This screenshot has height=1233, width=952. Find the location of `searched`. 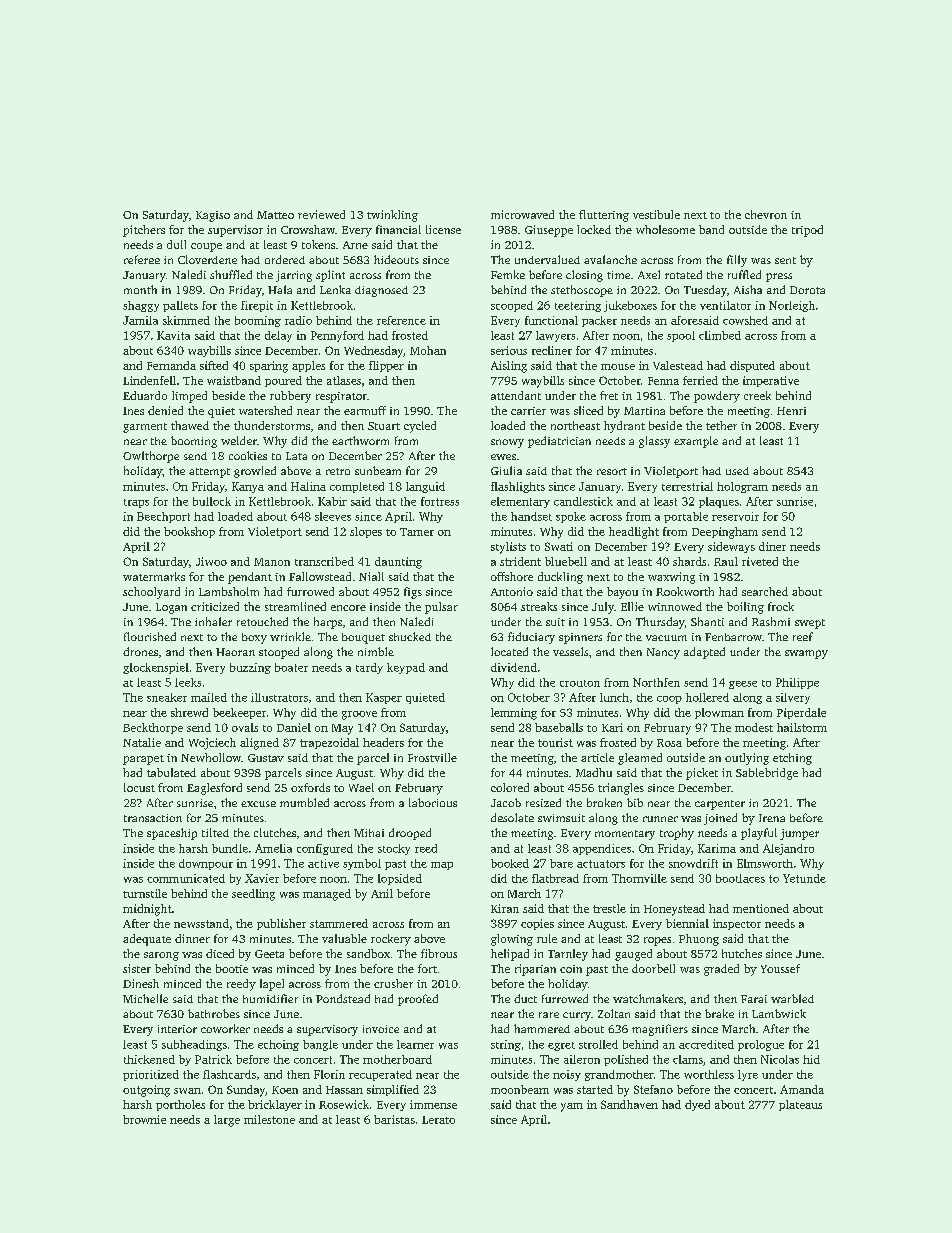

searched is located at coordinates (765, 591).
